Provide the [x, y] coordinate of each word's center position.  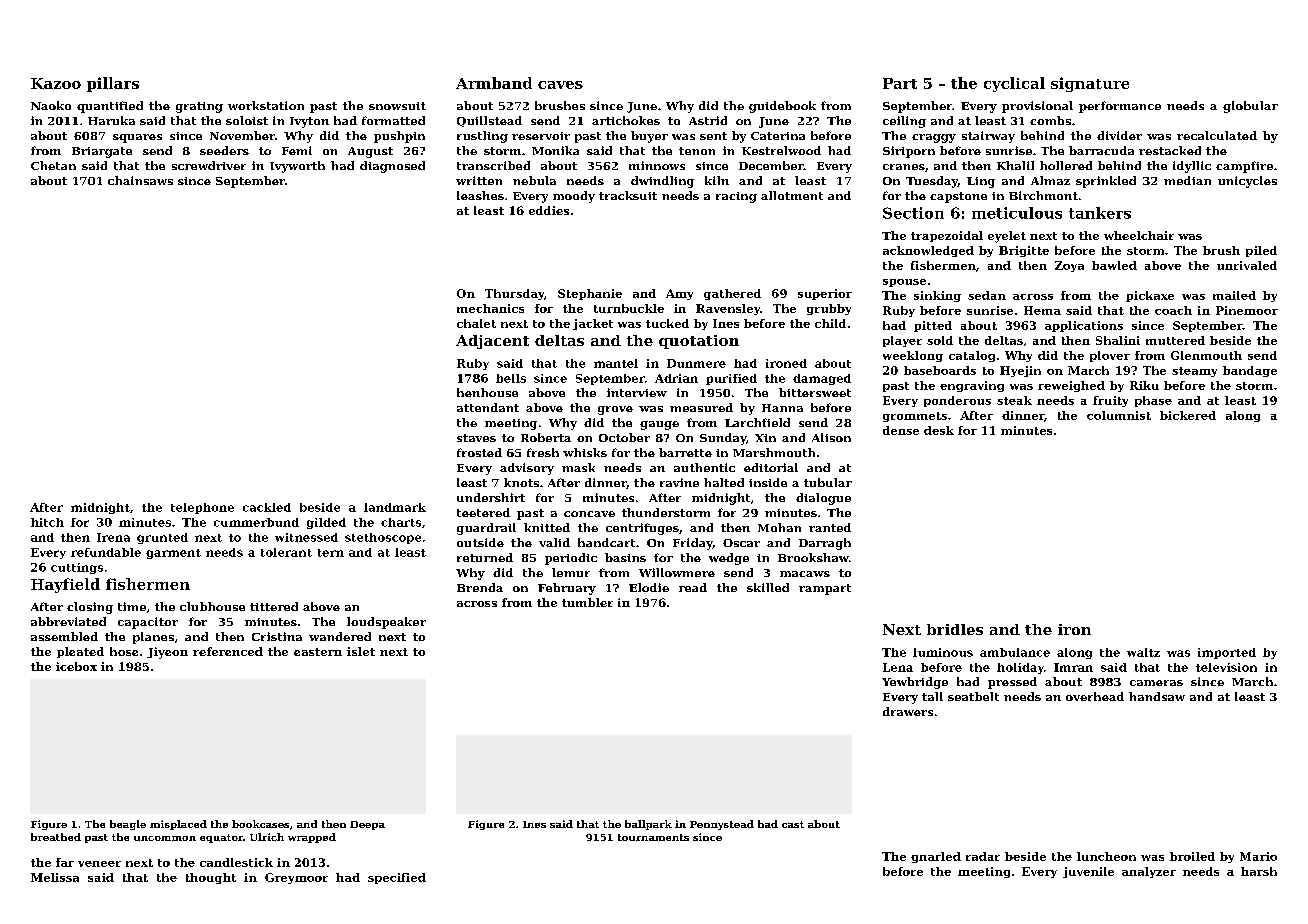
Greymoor [296, 878]
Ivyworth [297, 167]
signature [1090, 84]
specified [397, 878]
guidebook [782, 107]
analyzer [1149, 872]
